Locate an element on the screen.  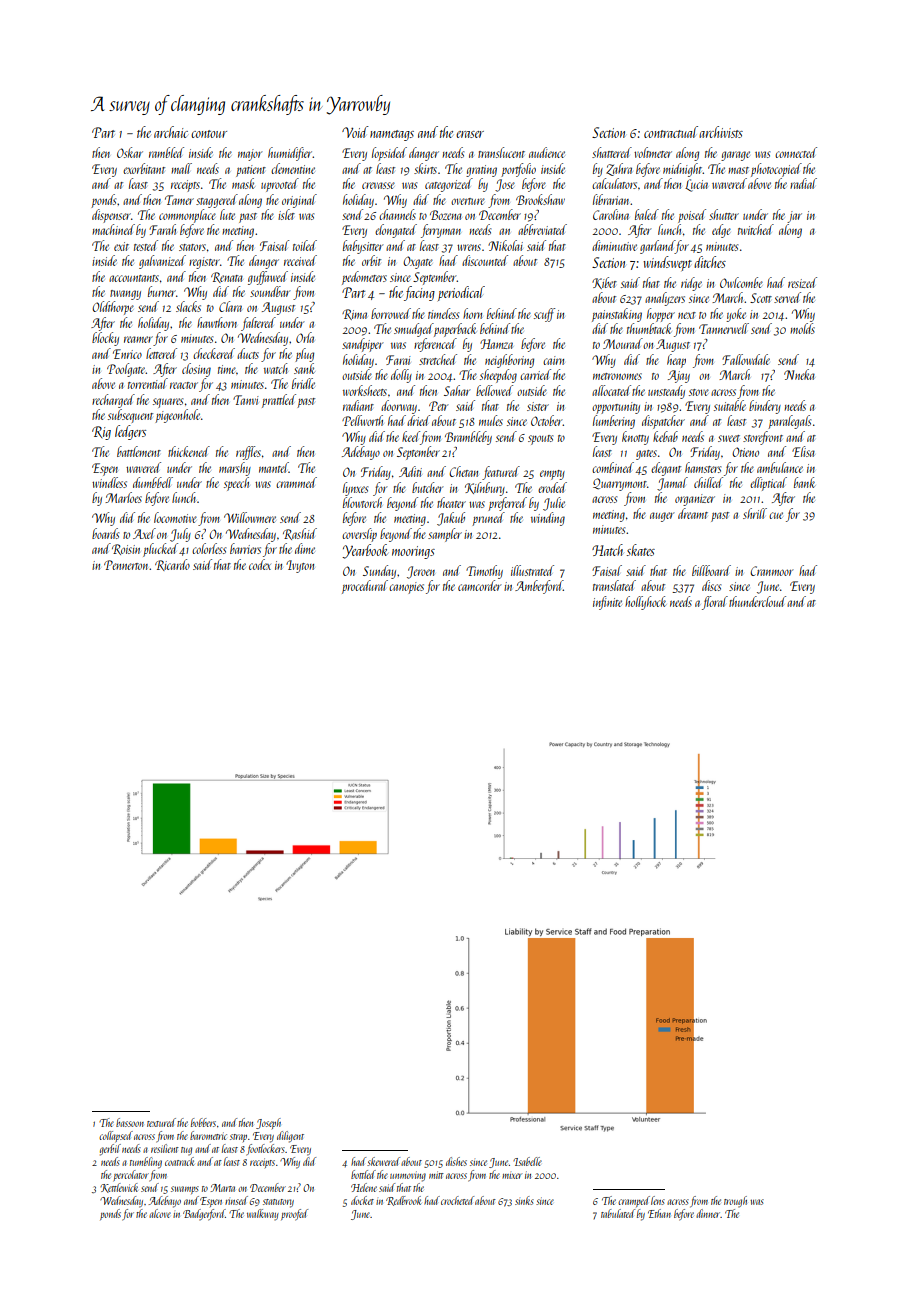
Oskar is located at coordinates (130, 152).
